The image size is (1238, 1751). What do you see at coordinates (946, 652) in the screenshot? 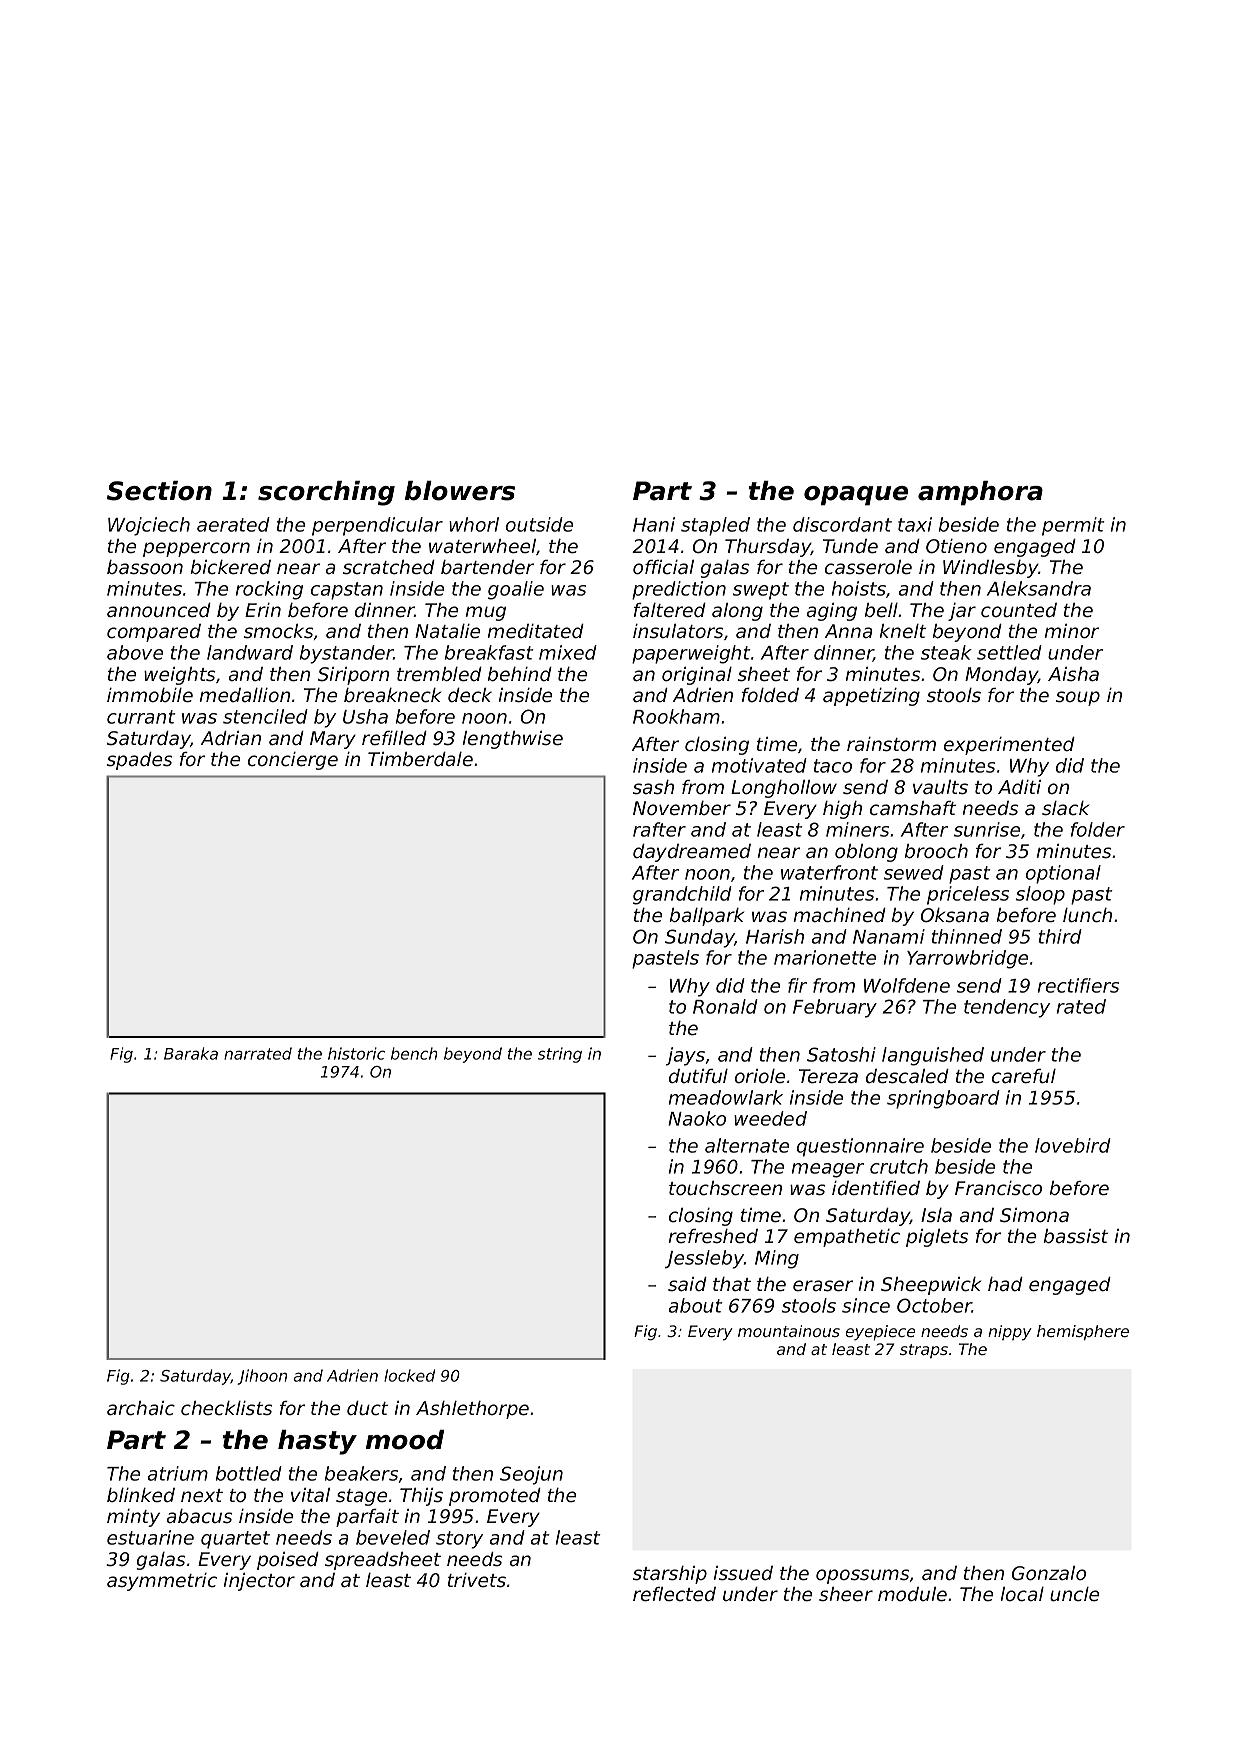
I see `steak` at bounding box center [946, 652].
